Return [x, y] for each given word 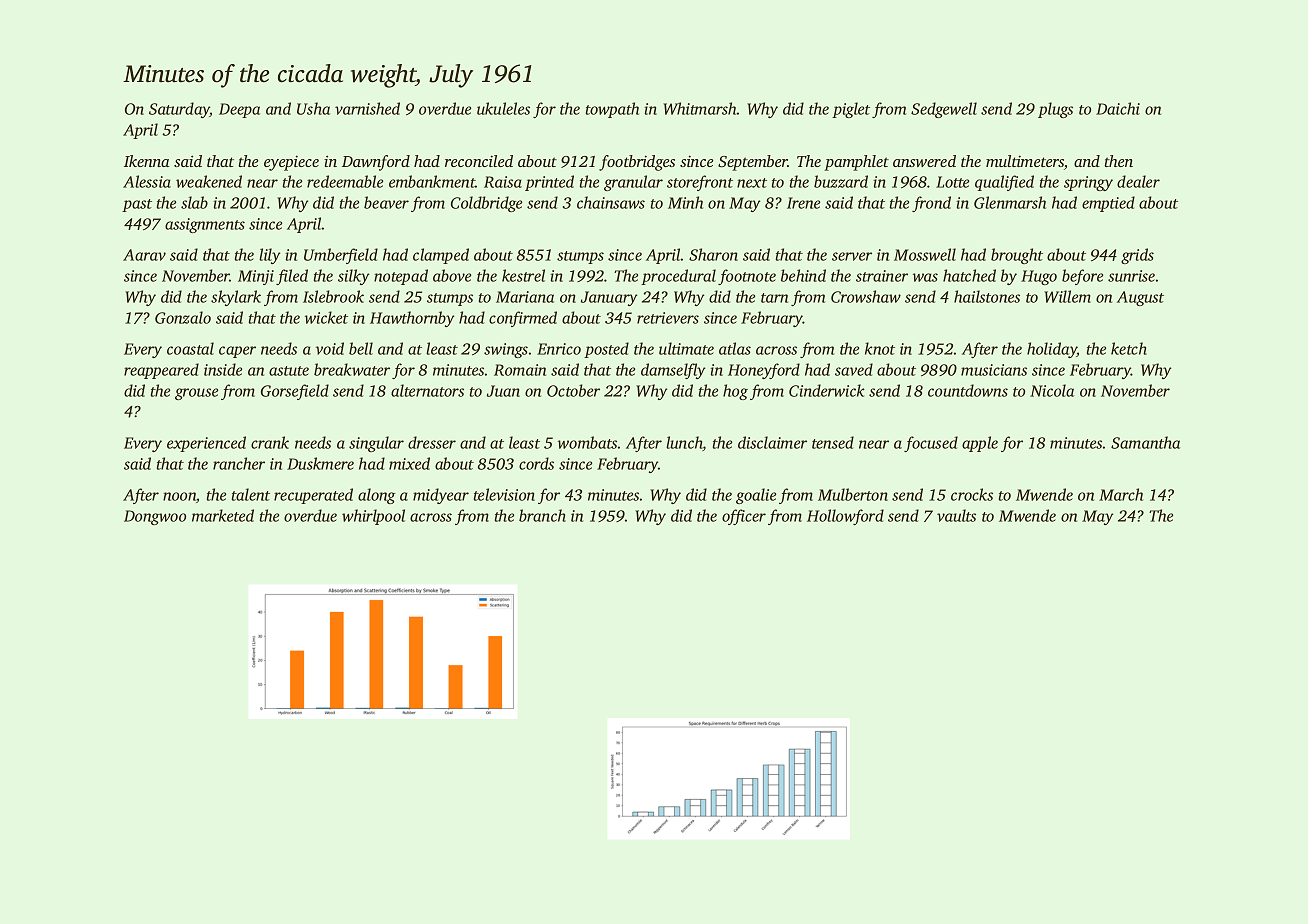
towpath [612, 110]
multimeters [1025, 161]
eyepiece [291, 163]
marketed [223, 515]
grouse [196, 394]
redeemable [345, 181]
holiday [1052, 350]
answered [924, 161]
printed [549, 183]
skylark [236, 298]
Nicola [1052, 390]
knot [880, 348]
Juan [503, 391]
